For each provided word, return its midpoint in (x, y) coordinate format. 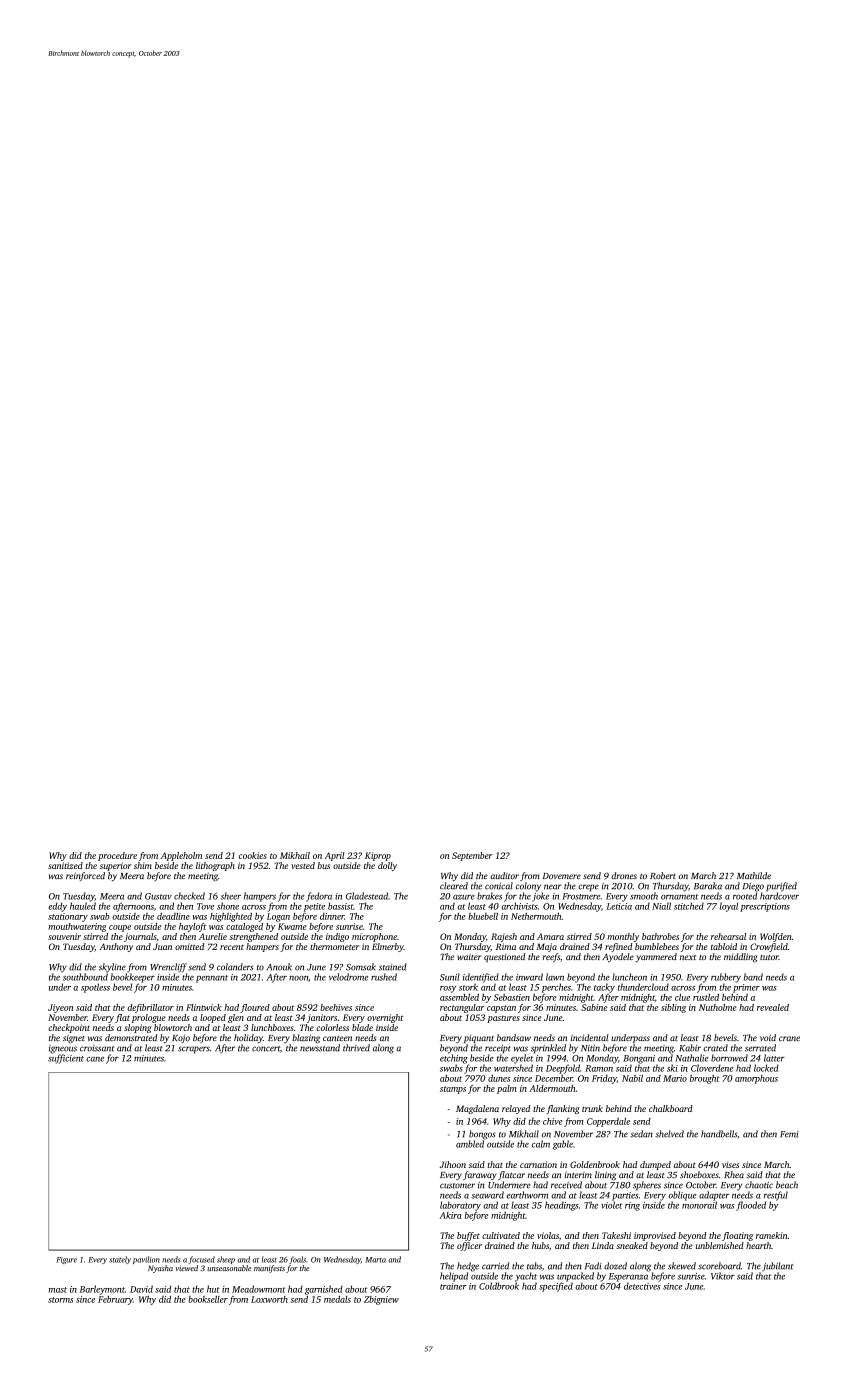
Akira (451, 1215)
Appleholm (181, 856)
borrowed (729, 1058)
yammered (656, 957)
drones (624, 875)
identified (481, 978)
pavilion (146, 1260)
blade (362, 1027)
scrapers (194, 1050)
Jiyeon (60, 1008)
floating (737, 1236)
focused (201, 1260)
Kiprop (378, 856)
